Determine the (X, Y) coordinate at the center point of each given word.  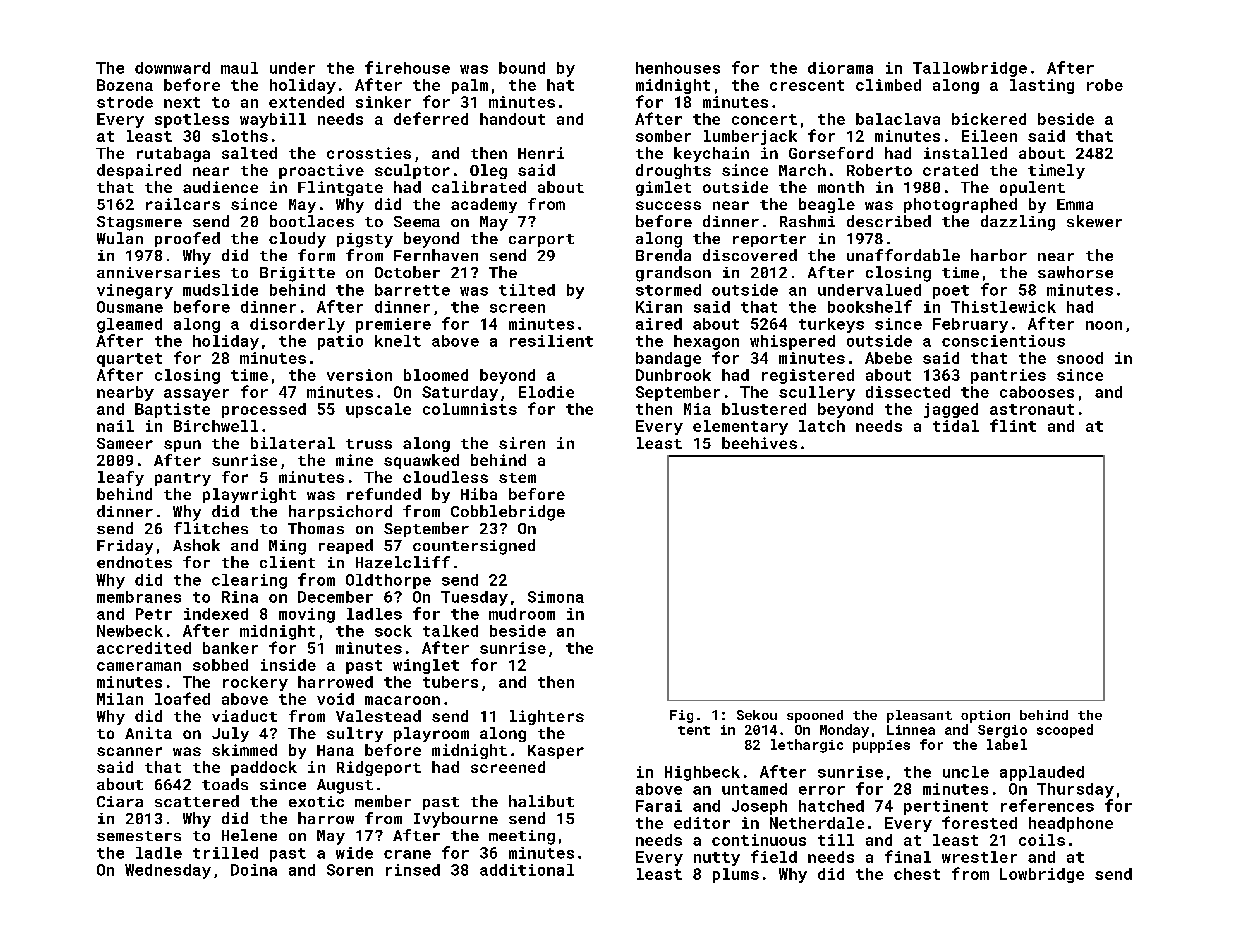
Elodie (546, 392)
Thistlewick (1003, 307)
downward (172, 68)
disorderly (297, 325)
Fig (681, 716)
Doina (254, 870)
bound (522, 68)
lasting (1042, 86)
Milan (120, 699)
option (985, 716)
